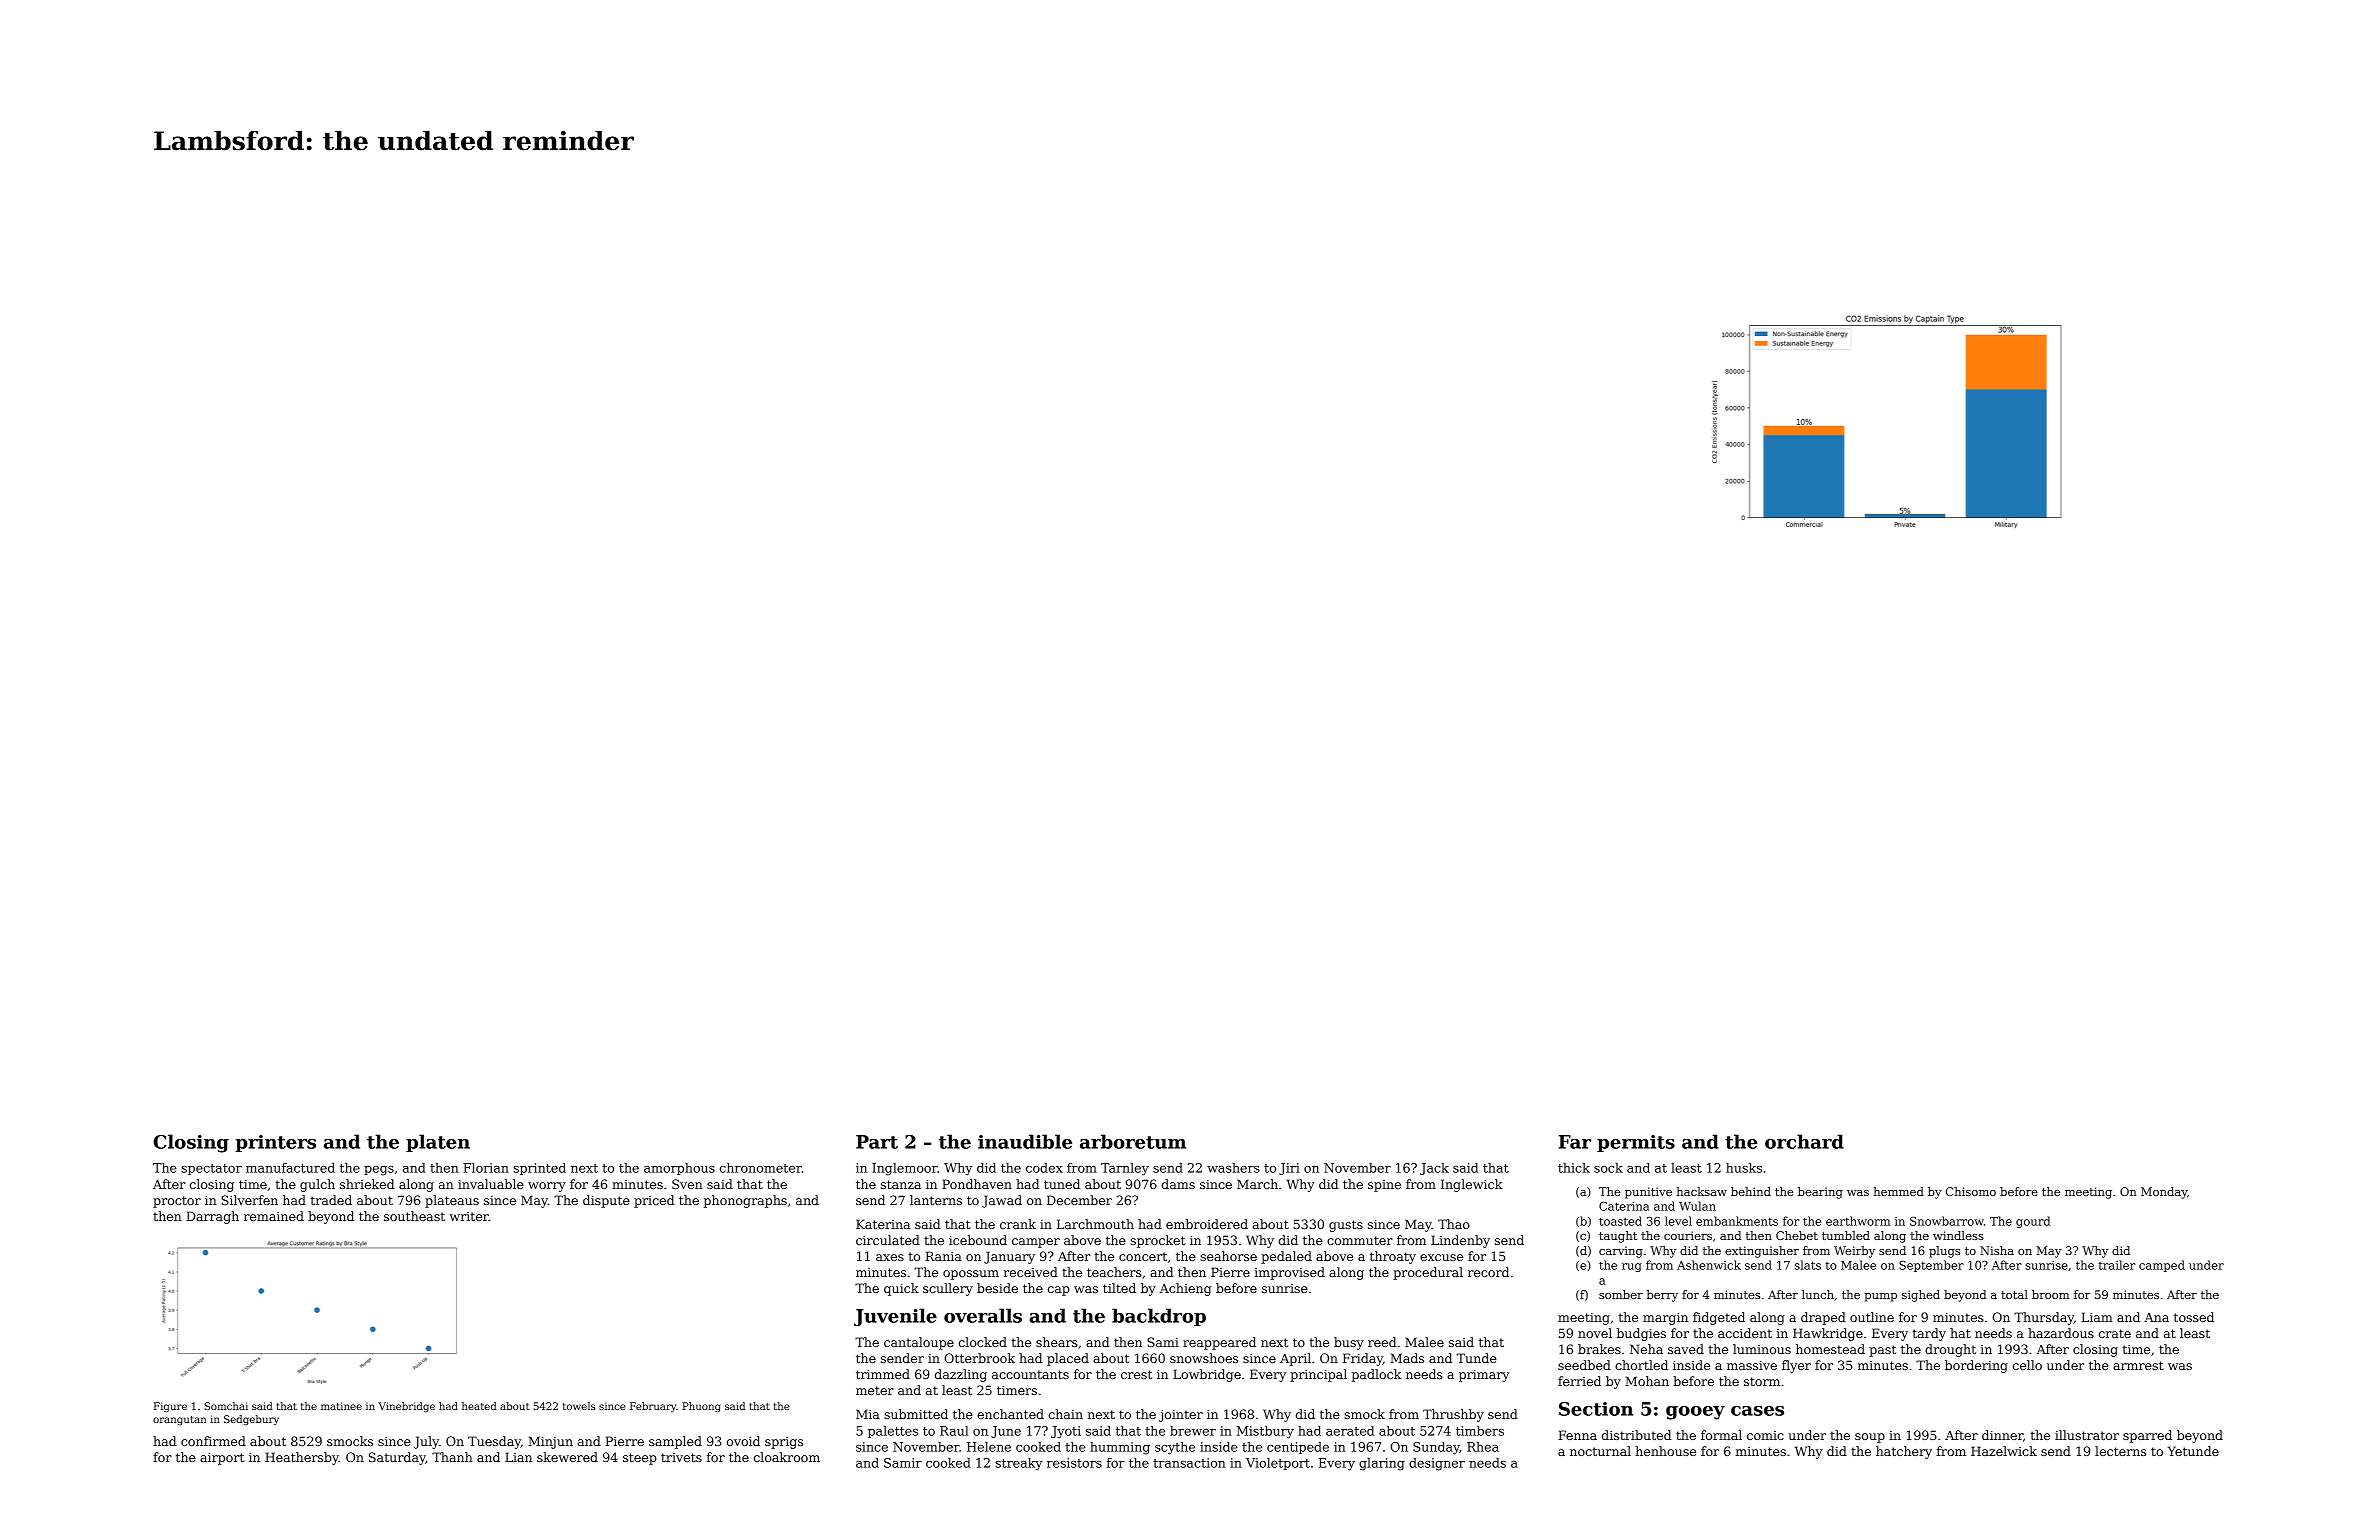 The width and height of the image is (2380, 1540). Describe the element at coordinates (2014, 1294) in the image. I see `total` at that location.
